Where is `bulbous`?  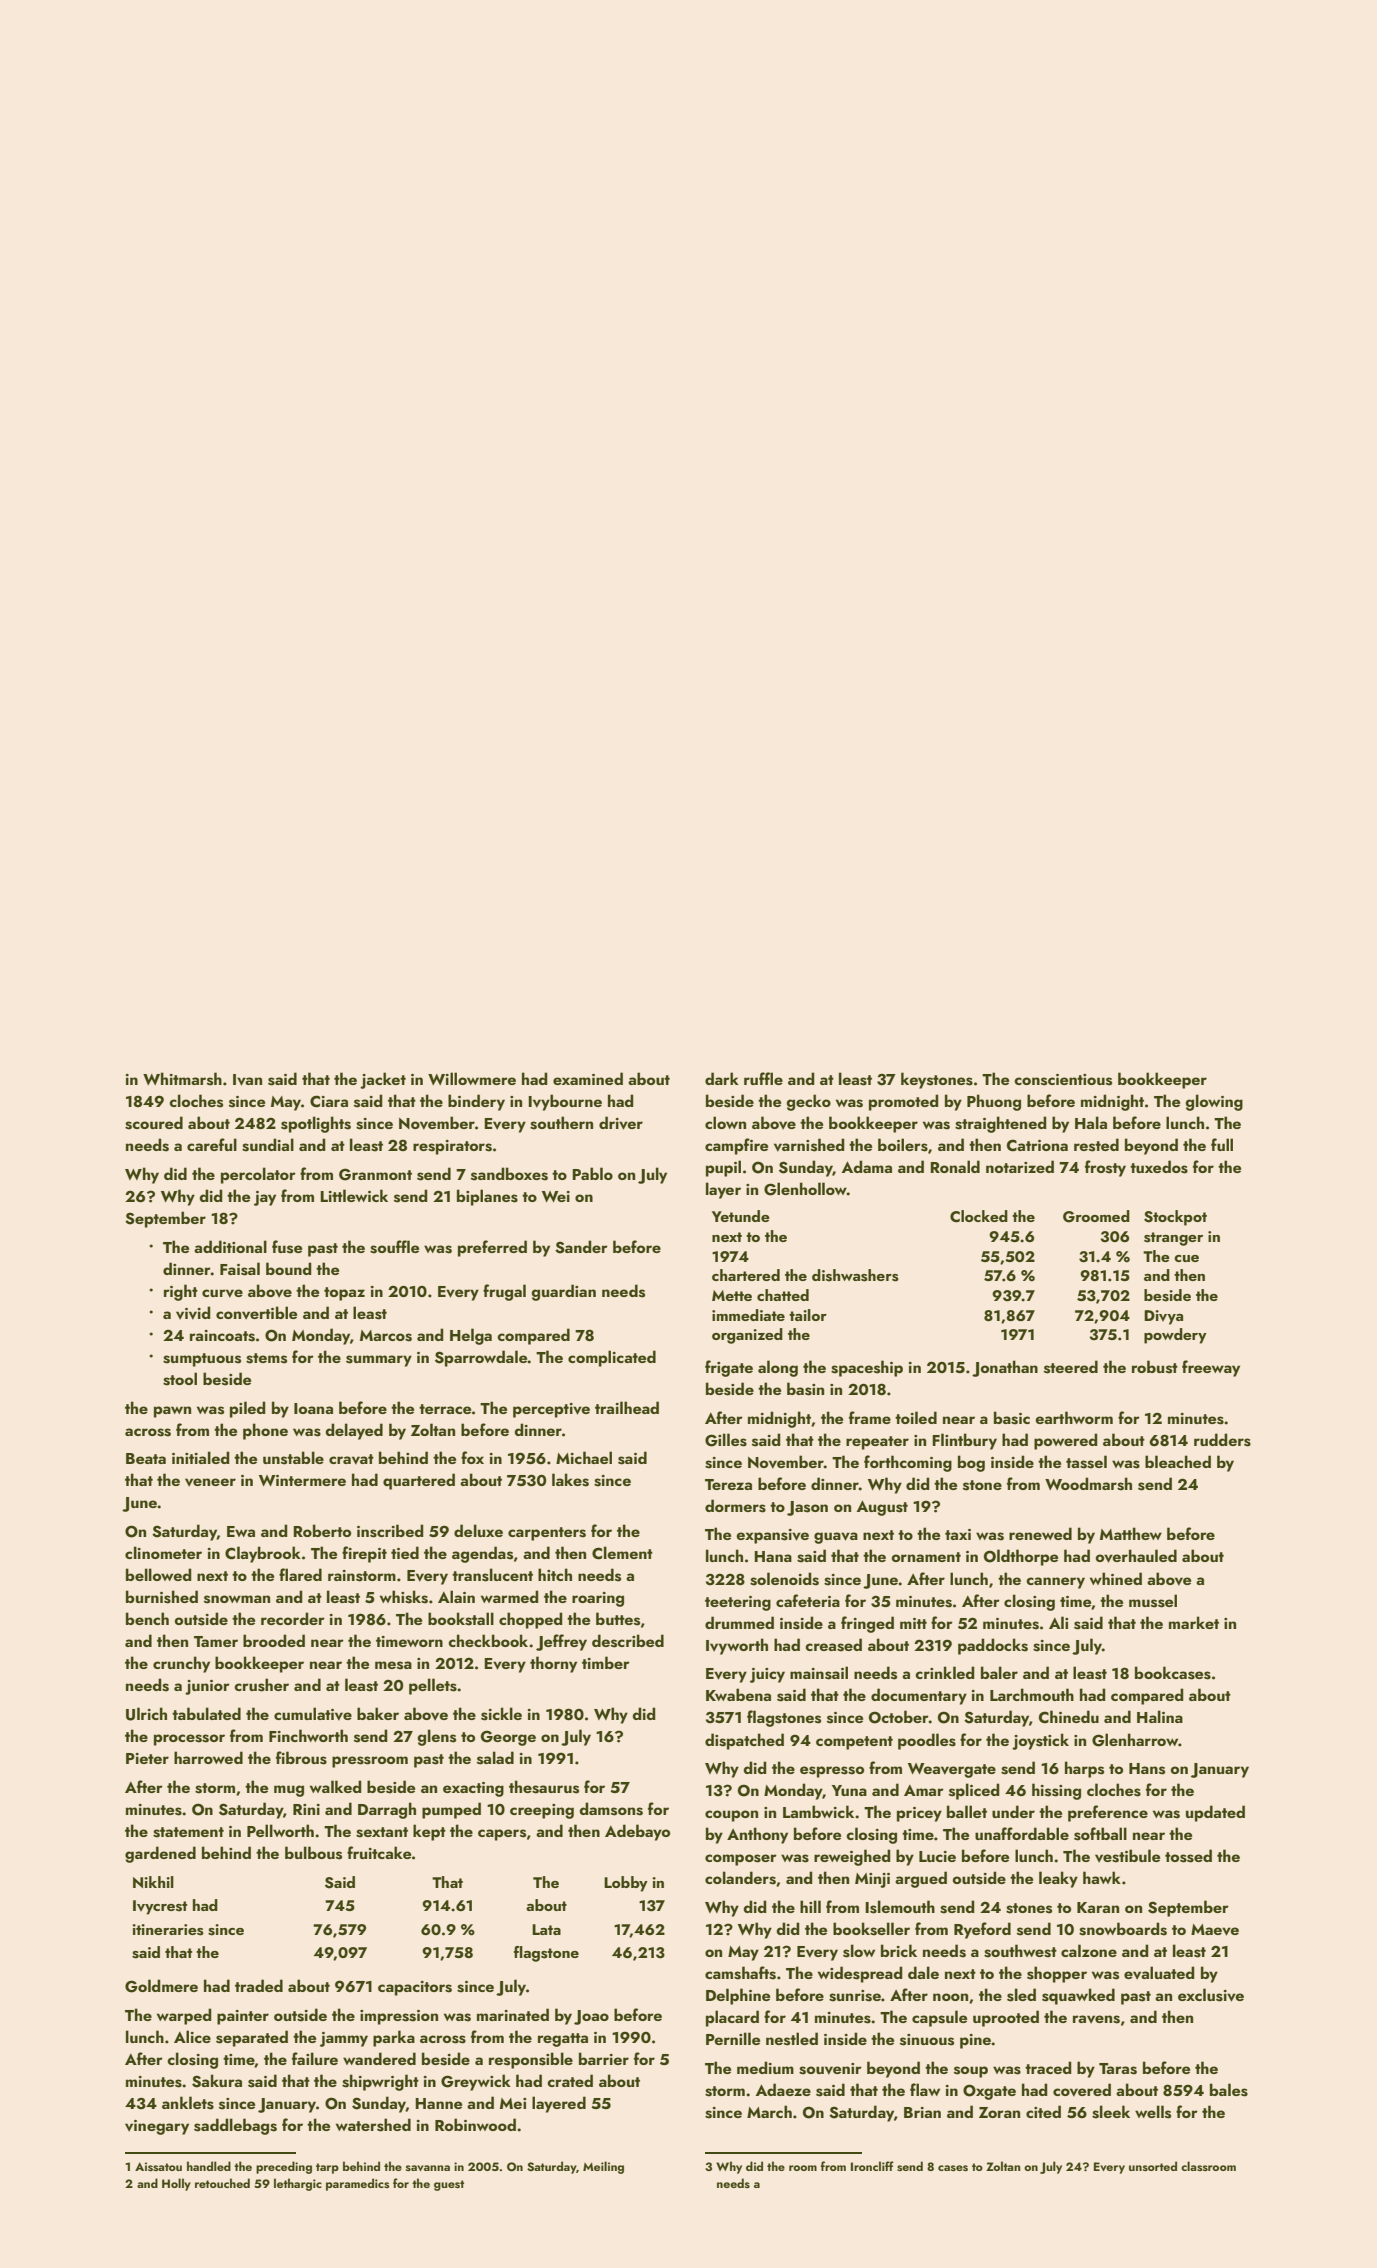
bulbous is located at coordinates (313, 1853).
